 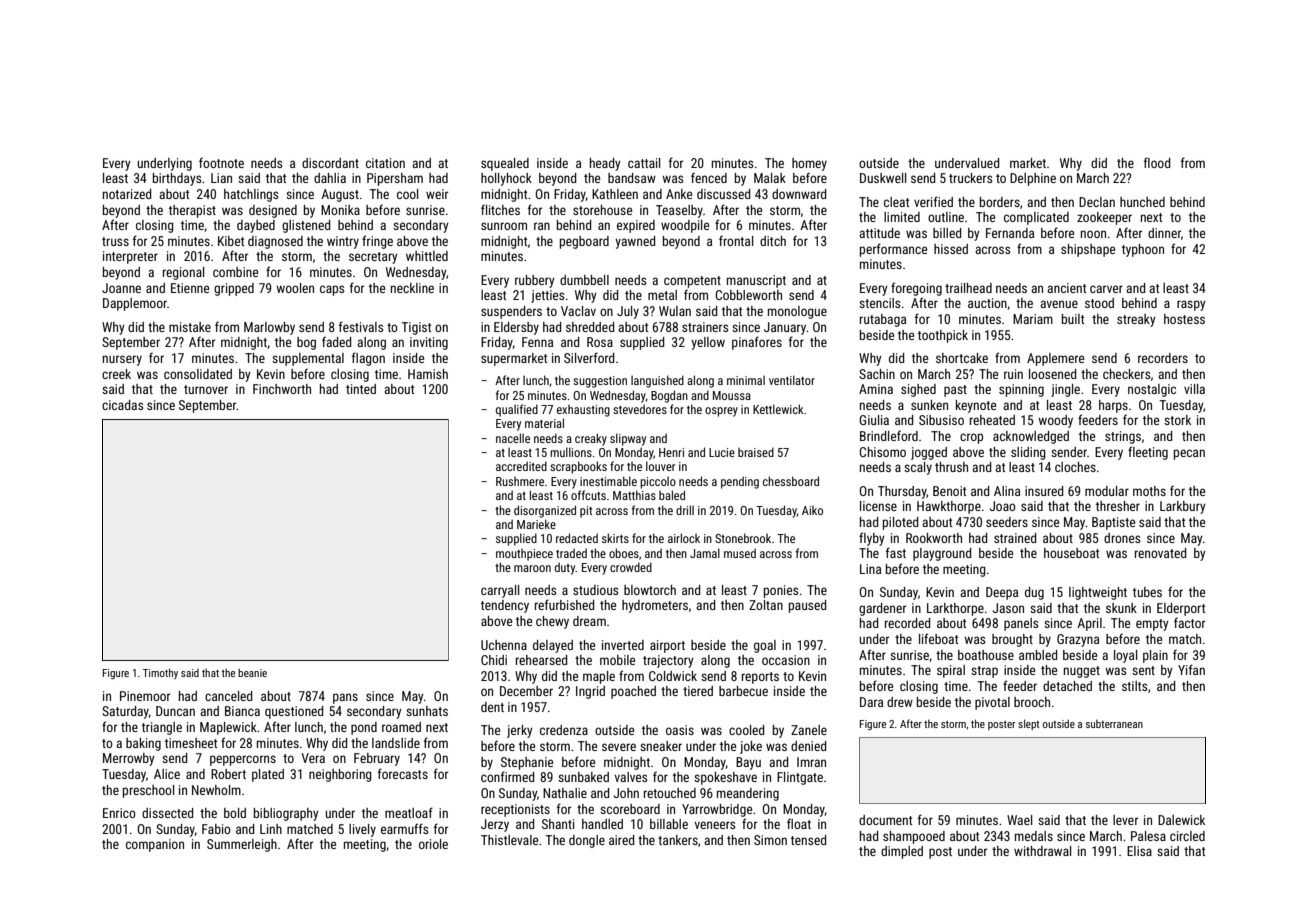 I want to click on squealed, so click(x=505, y=164).
